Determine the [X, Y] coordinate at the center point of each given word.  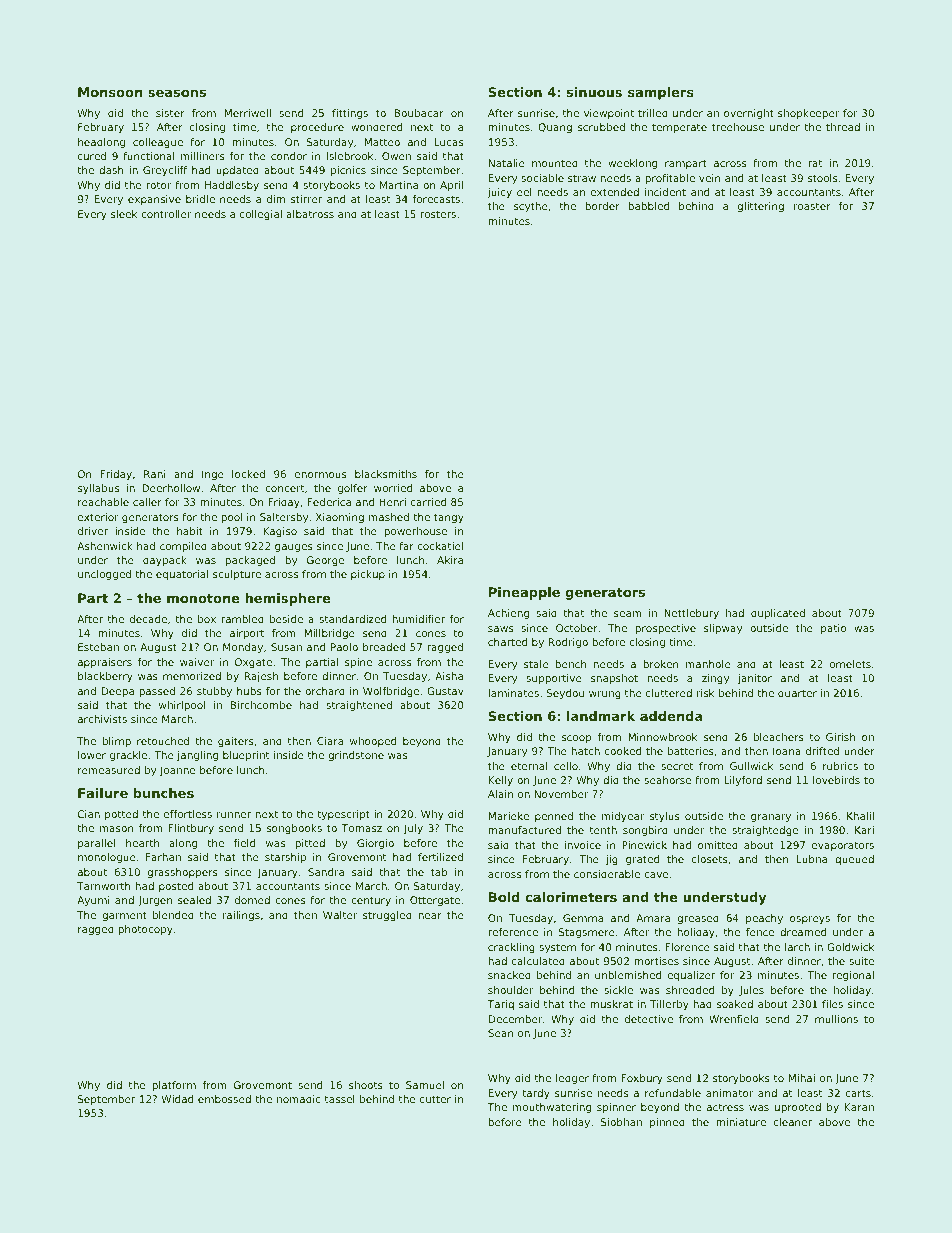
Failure [103, 793]
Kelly [501, 781]
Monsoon [110, 92]
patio [834, 629]
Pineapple [524, 593]
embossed [224, 1099]
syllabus [99, 489]
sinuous [594, 92]
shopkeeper [809, 114]
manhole [708, 664]
